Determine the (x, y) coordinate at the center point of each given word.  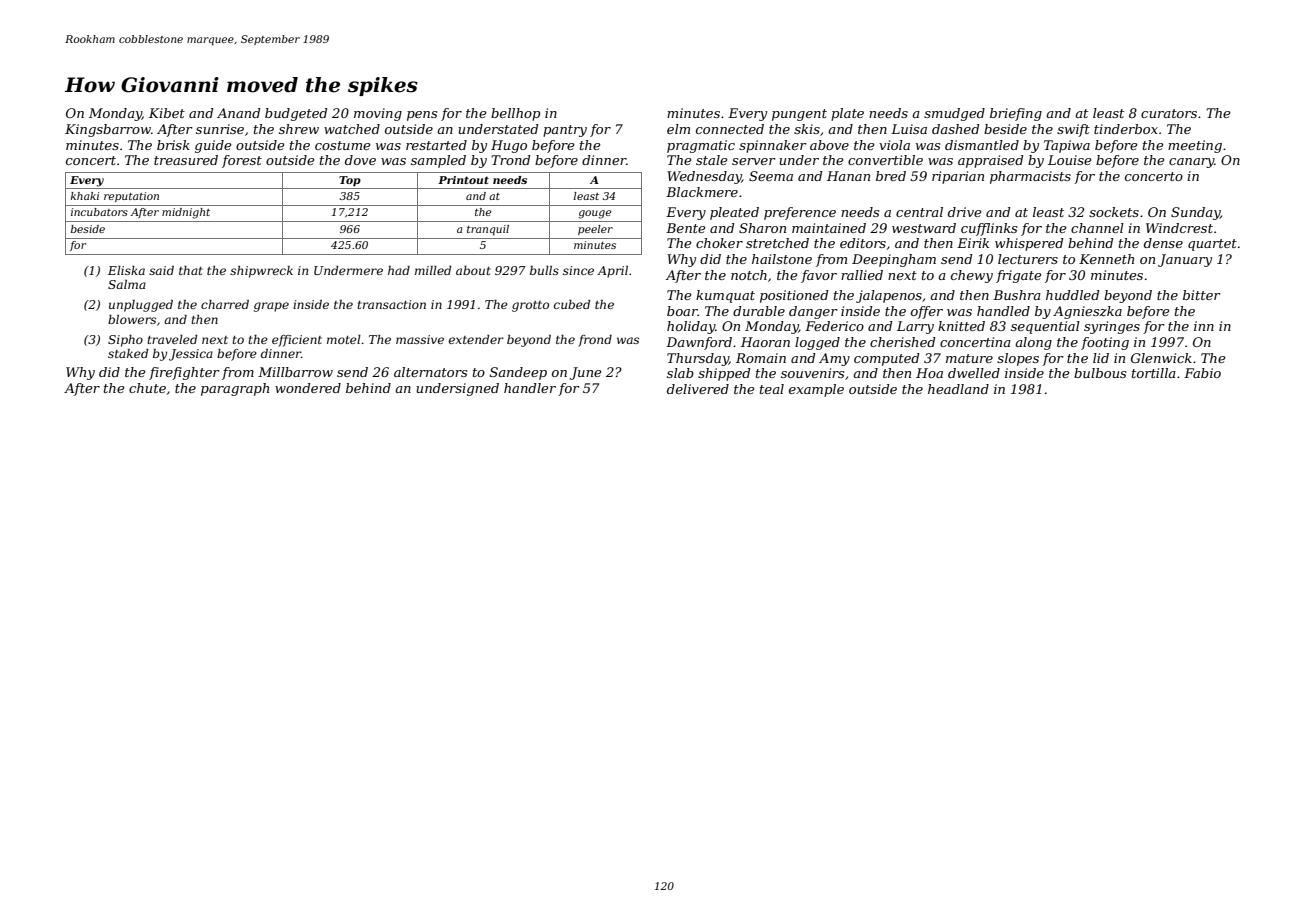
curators (1169, 113)
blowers (132, 319)
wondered (308, 388)
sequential (1045, 327)
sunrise (220, 129)
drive (965, 212)
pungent (799, 115)
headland (958, 389)
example (816, 390)
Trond (511, 160)
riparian (958, 177)
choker (719, 243)
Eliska (126, 270)
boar (682, 311)
